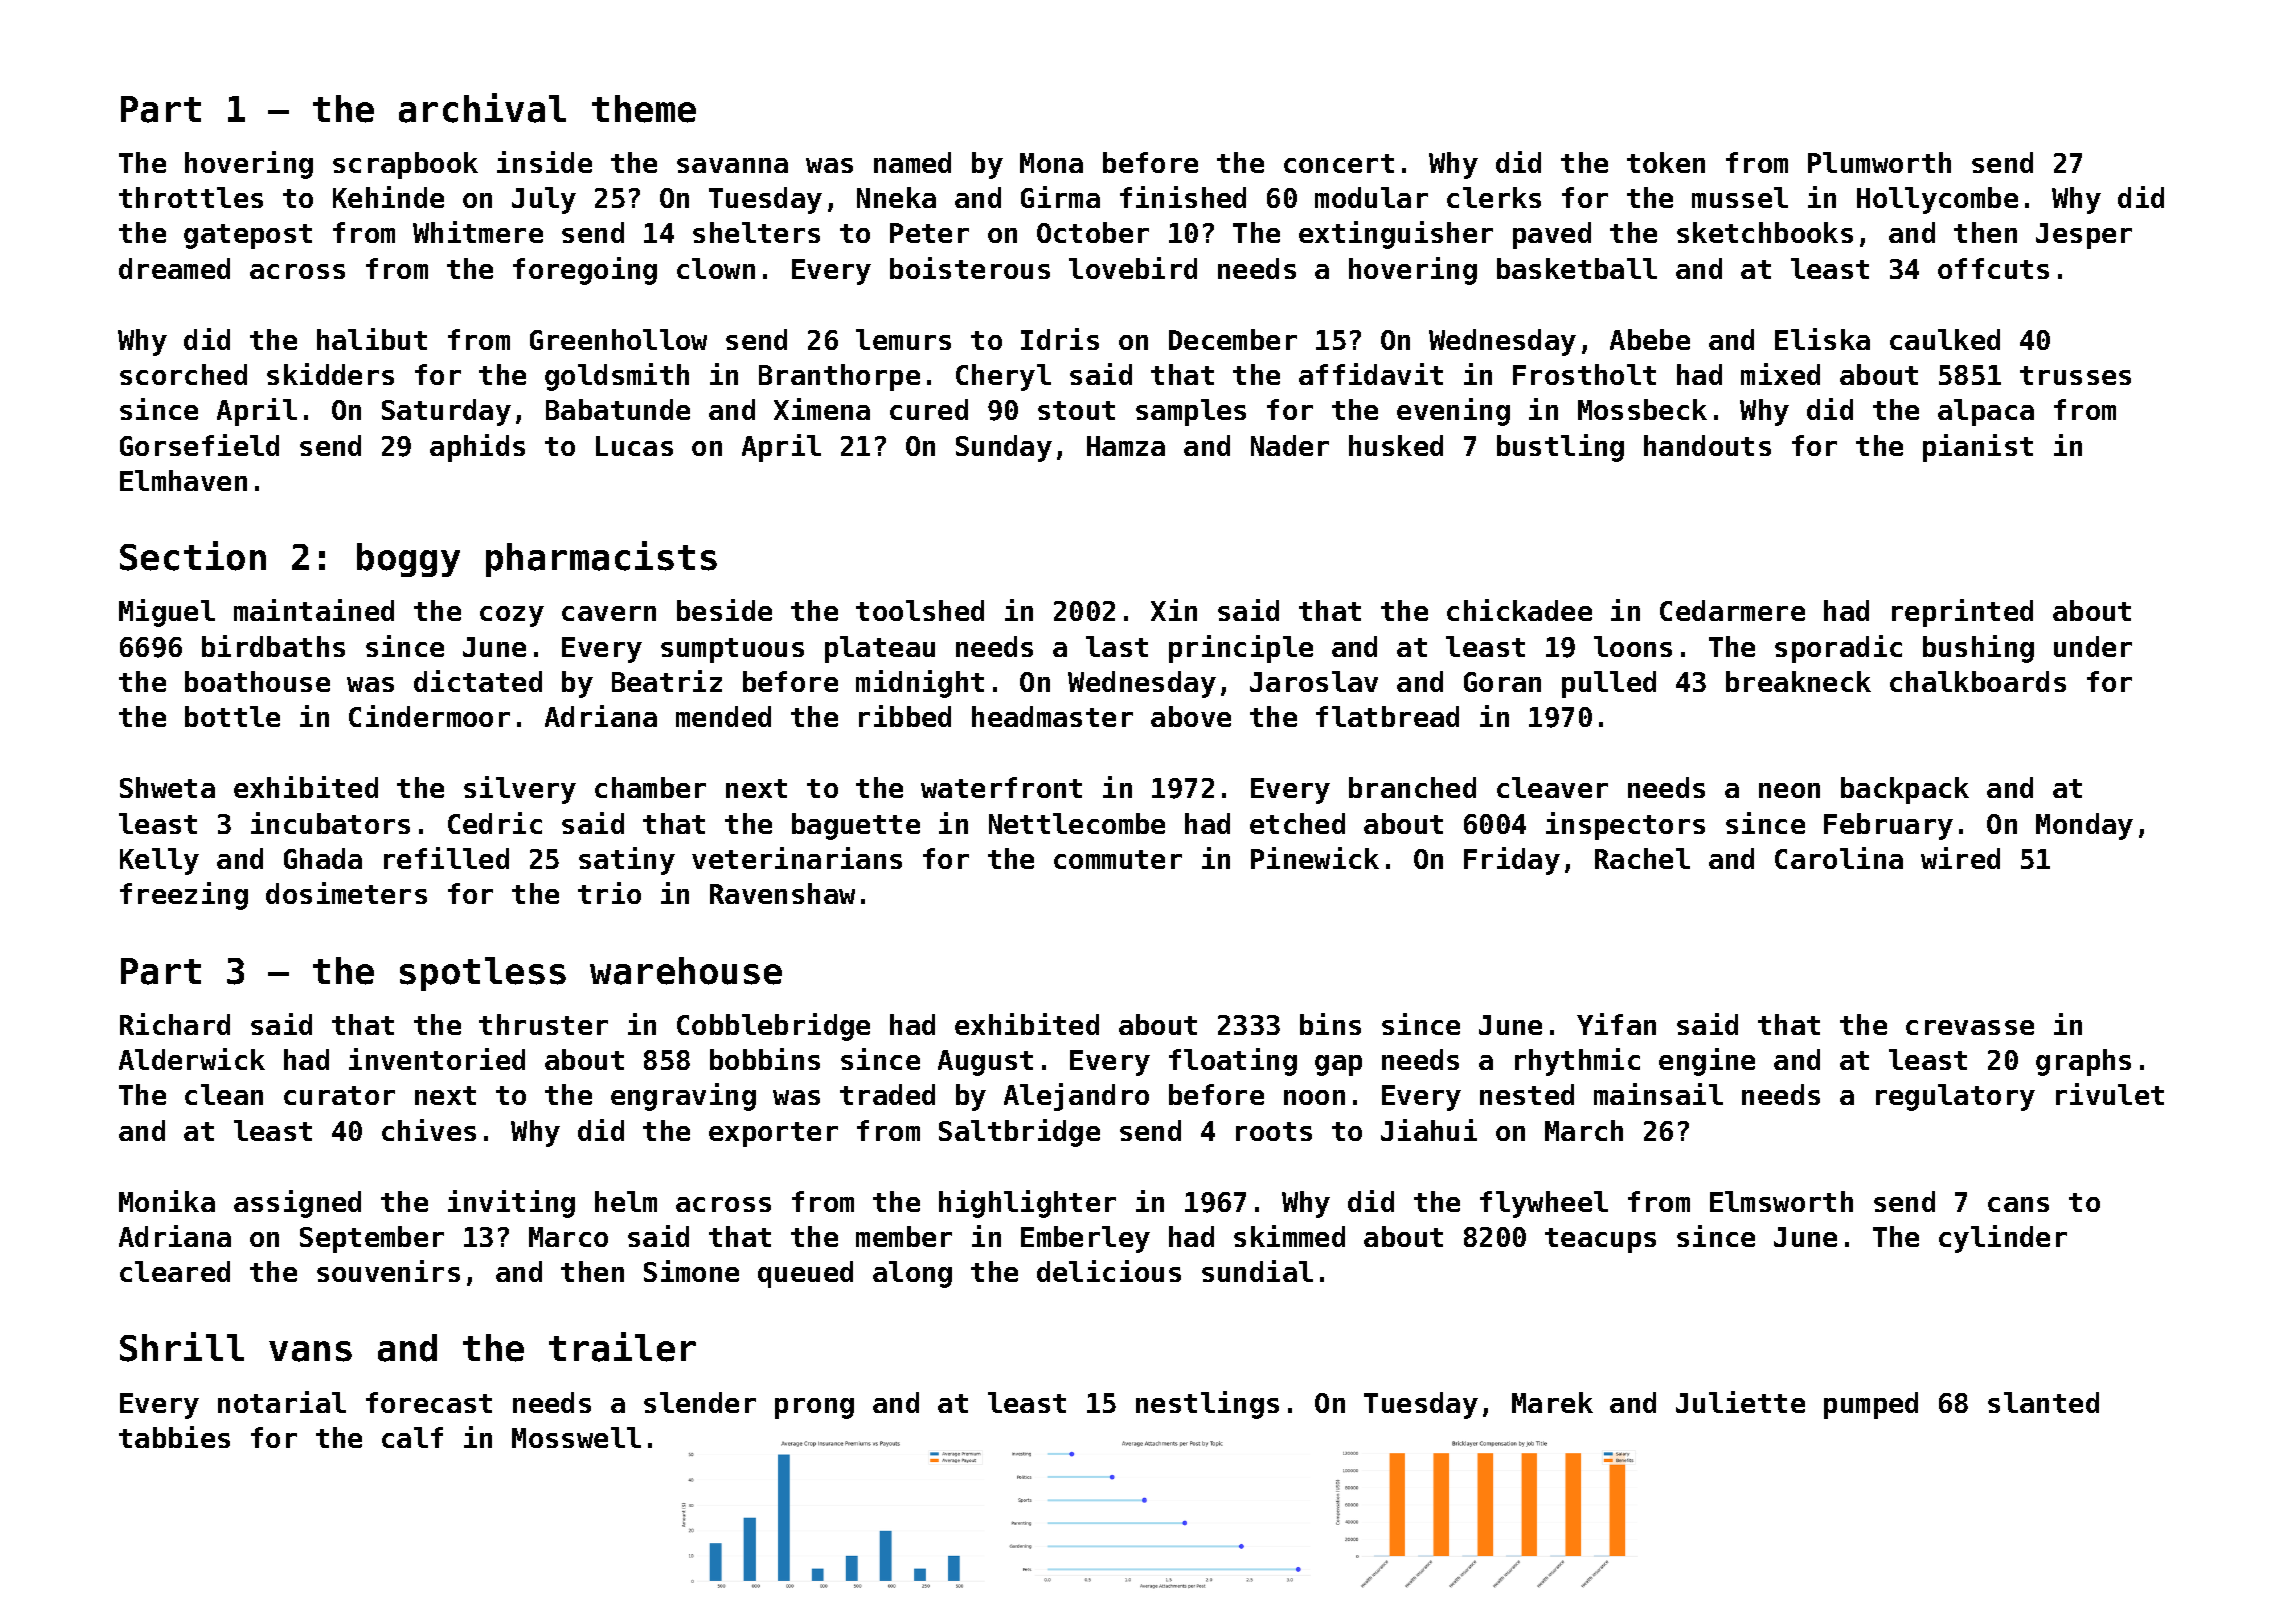 This page has height=1620, width=2292. What do you see at coordinates (1117, 646) in the page?
I see `last` at bounding box center [1117, 646].
